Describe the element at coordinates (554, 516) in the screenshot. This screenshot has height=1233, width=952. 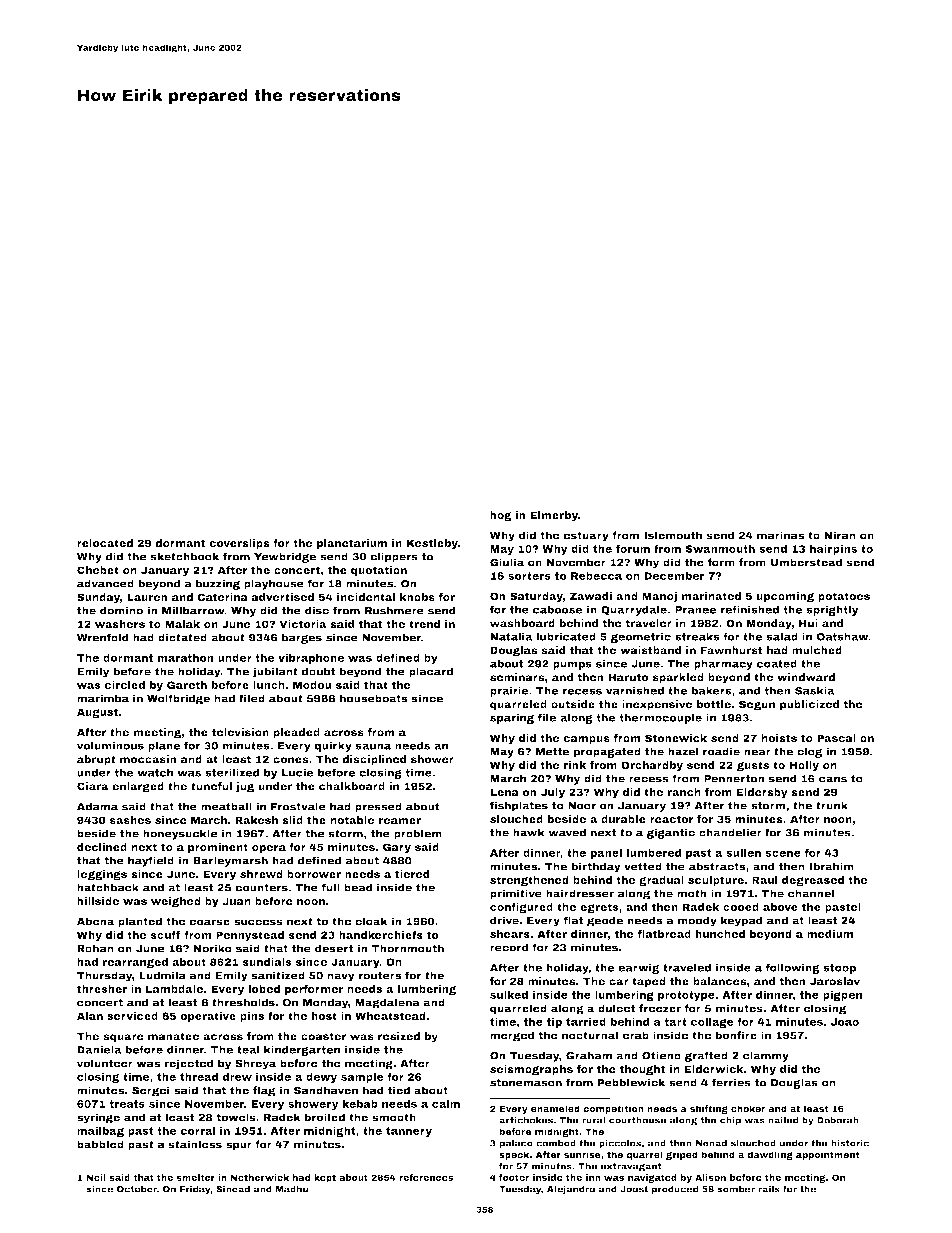
I see `Elmerby` at that location.
